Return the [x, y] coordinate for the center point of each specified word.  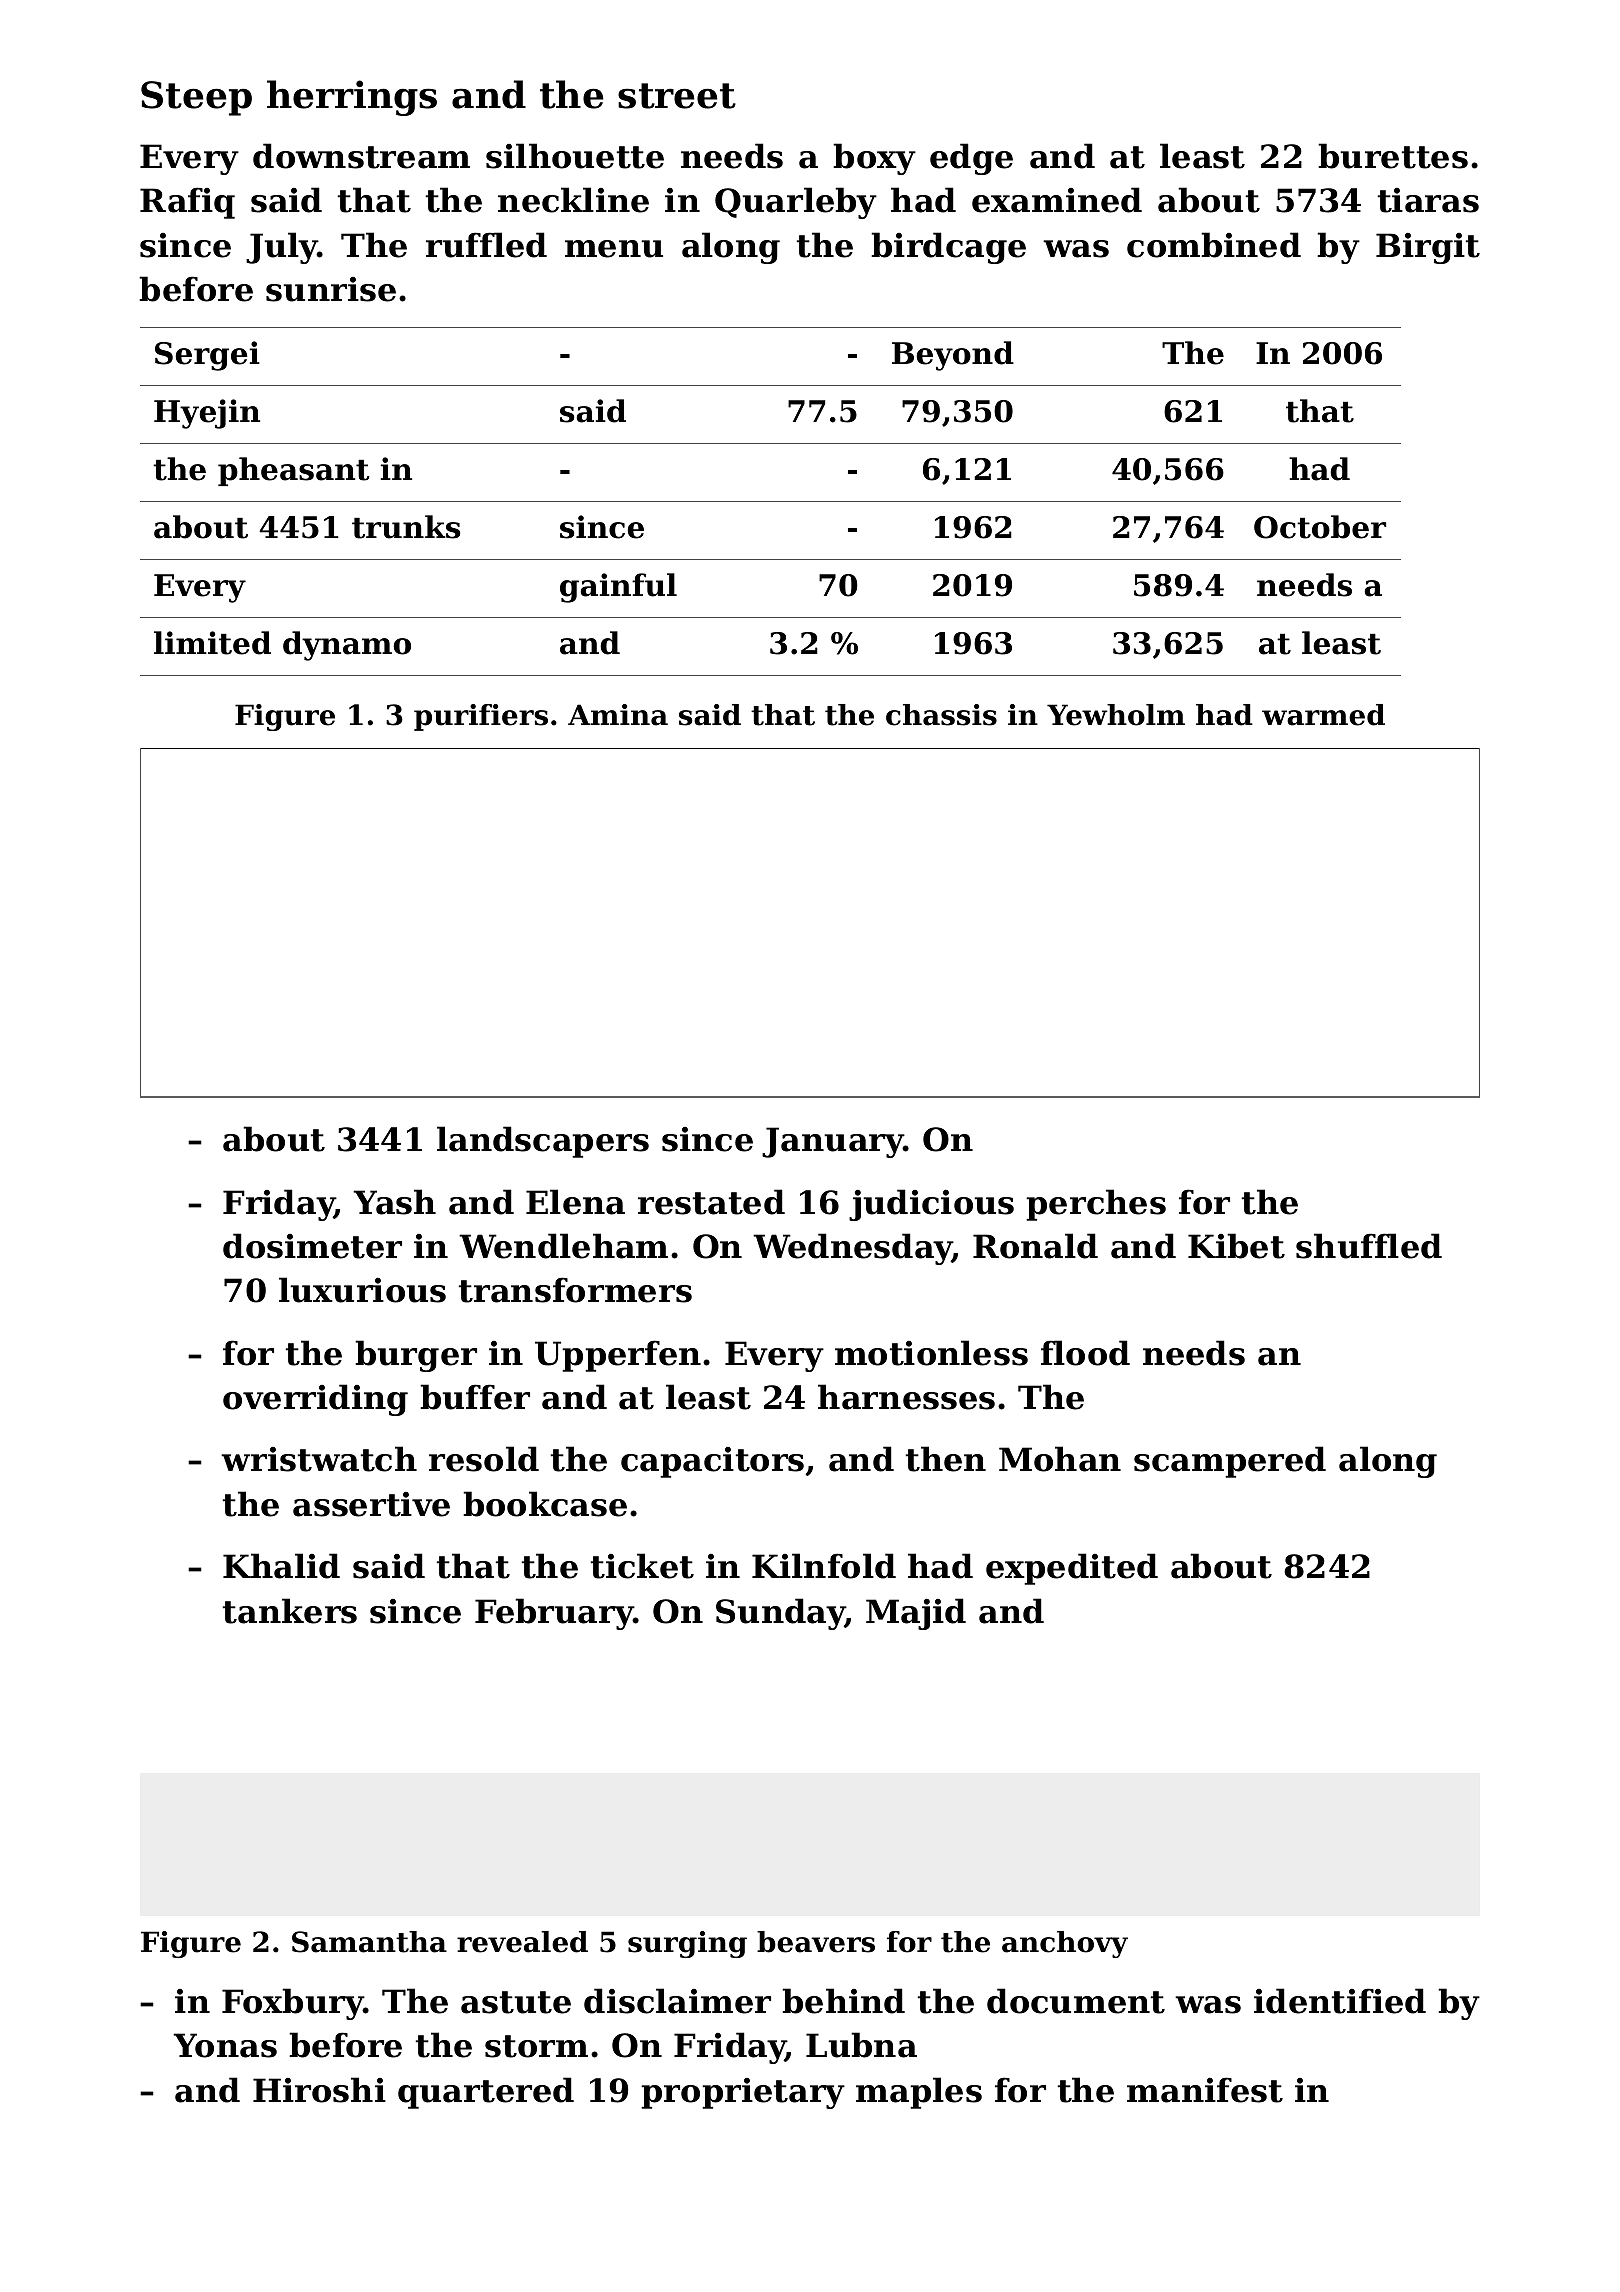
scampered [1230, 1462]
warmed [1323, 715]
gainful [618, 588]
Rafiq [187, 203]
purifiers [481, 717]
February [554, 1614]
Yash [394, 1202]
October [1320, 527]
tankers [290, 1611]
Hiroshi [319, 2090]
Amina [618, 715]
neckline [573, 200]
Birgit [1428, 248]
